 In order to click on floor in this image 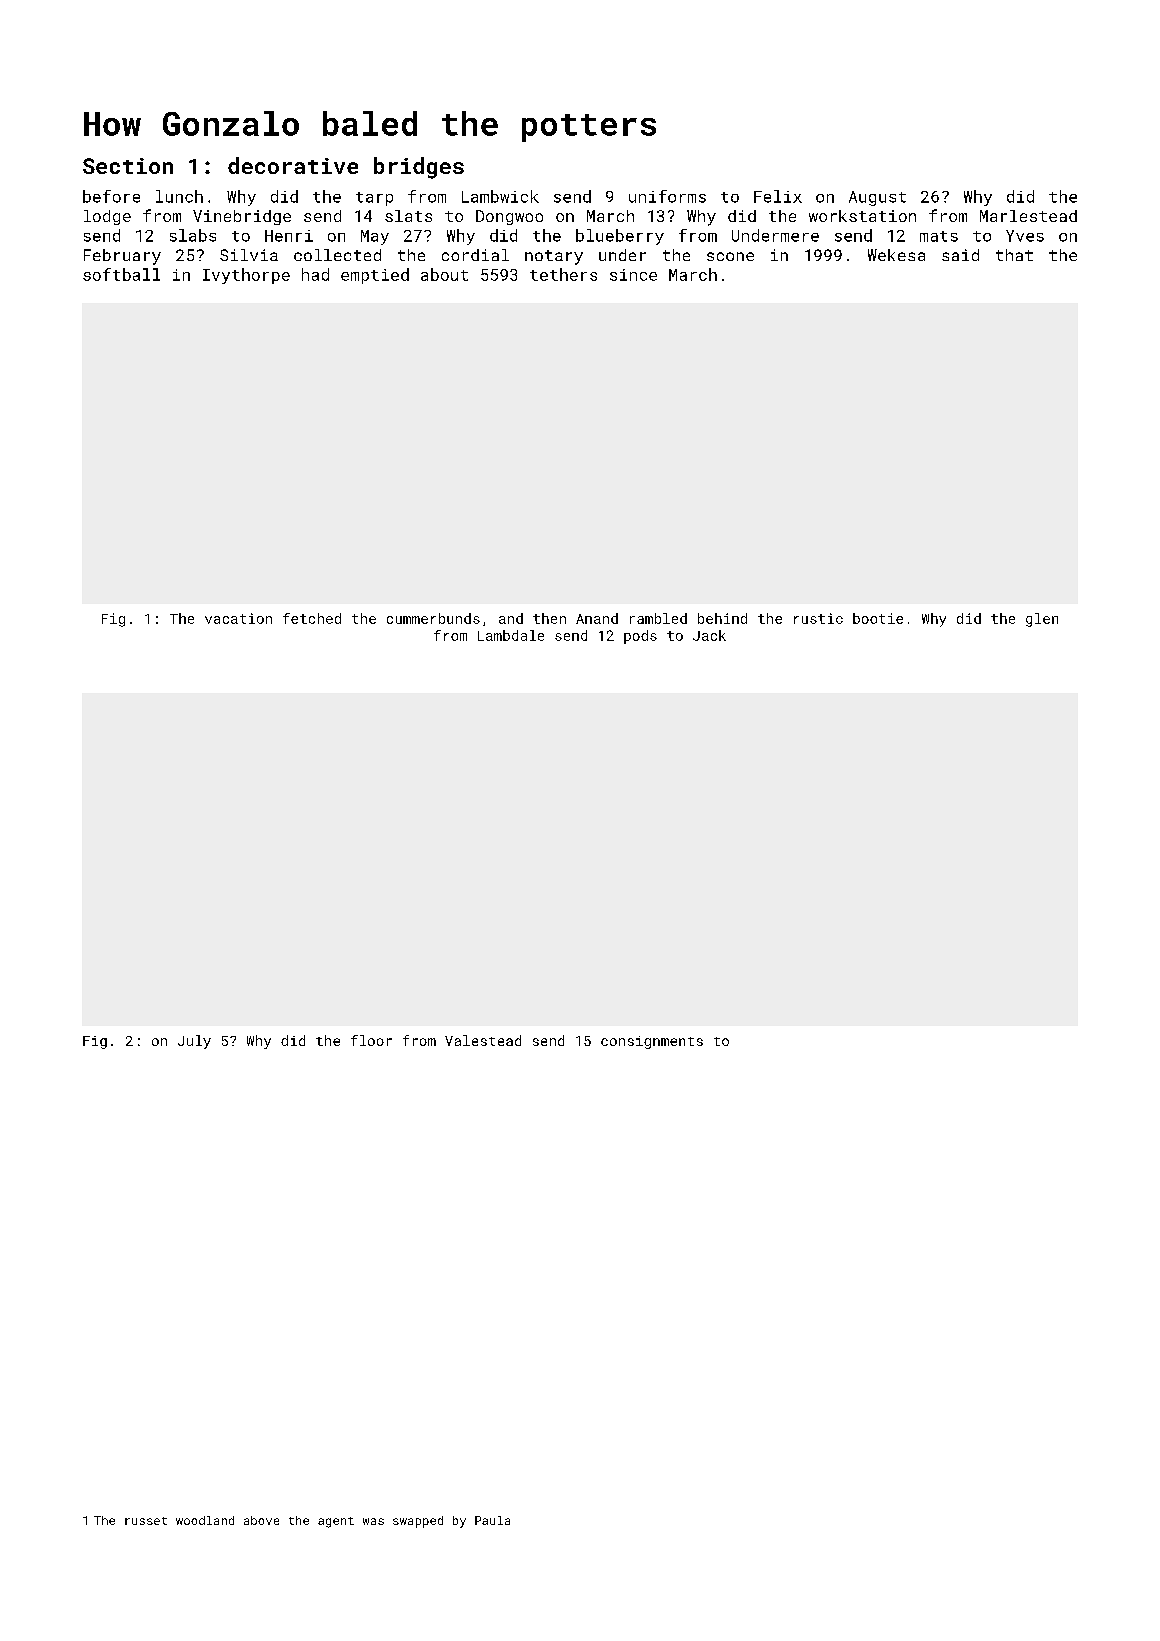, I will do `click(371, 1040)`.
